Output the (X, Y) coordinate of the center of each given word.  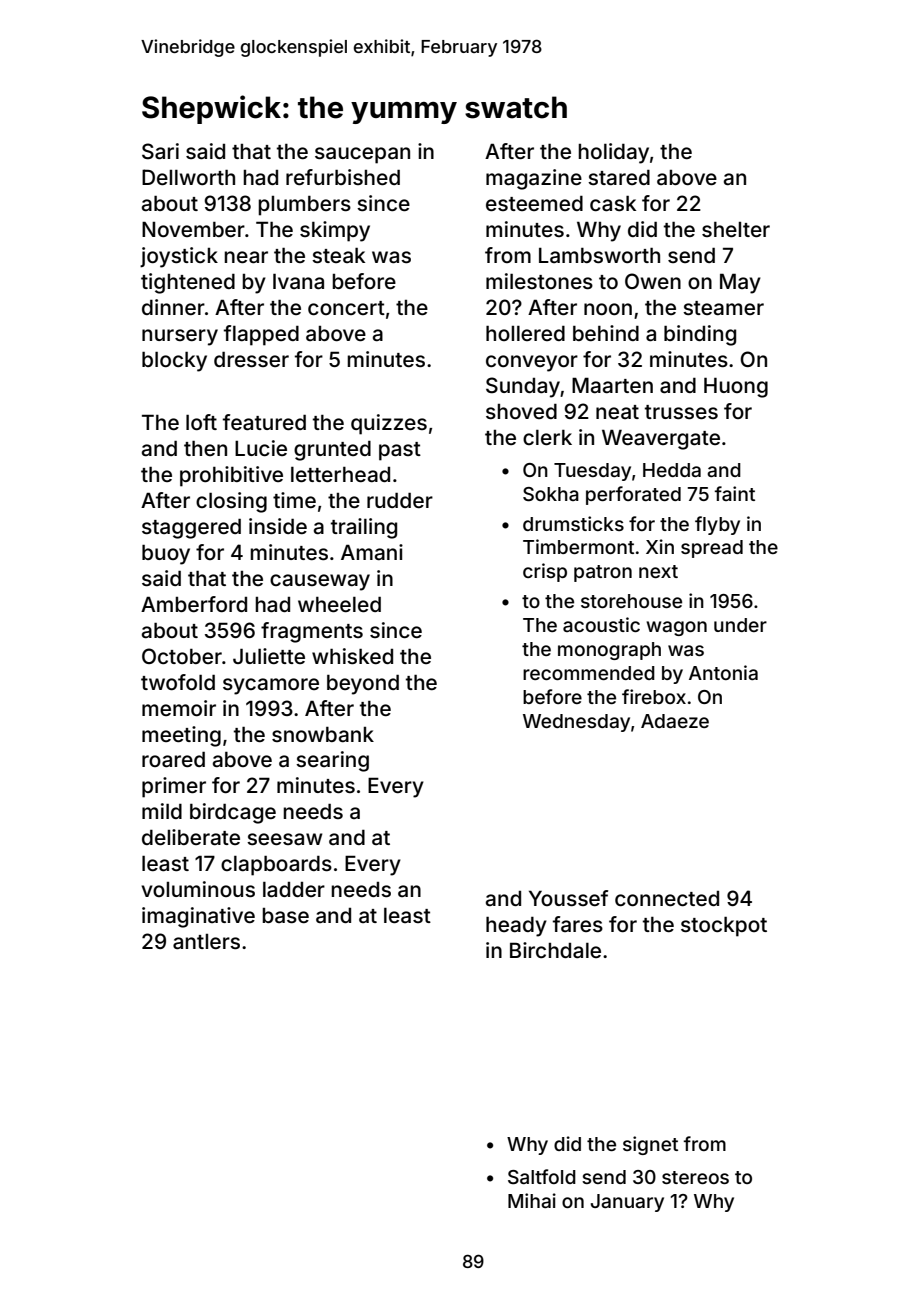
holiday (613, 153)
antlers (206, 941)
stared (619, 177)
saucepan (362, 155)
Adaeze (675, 721)
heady (516, 927)
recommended (589, 673)
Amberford (194, 604)
